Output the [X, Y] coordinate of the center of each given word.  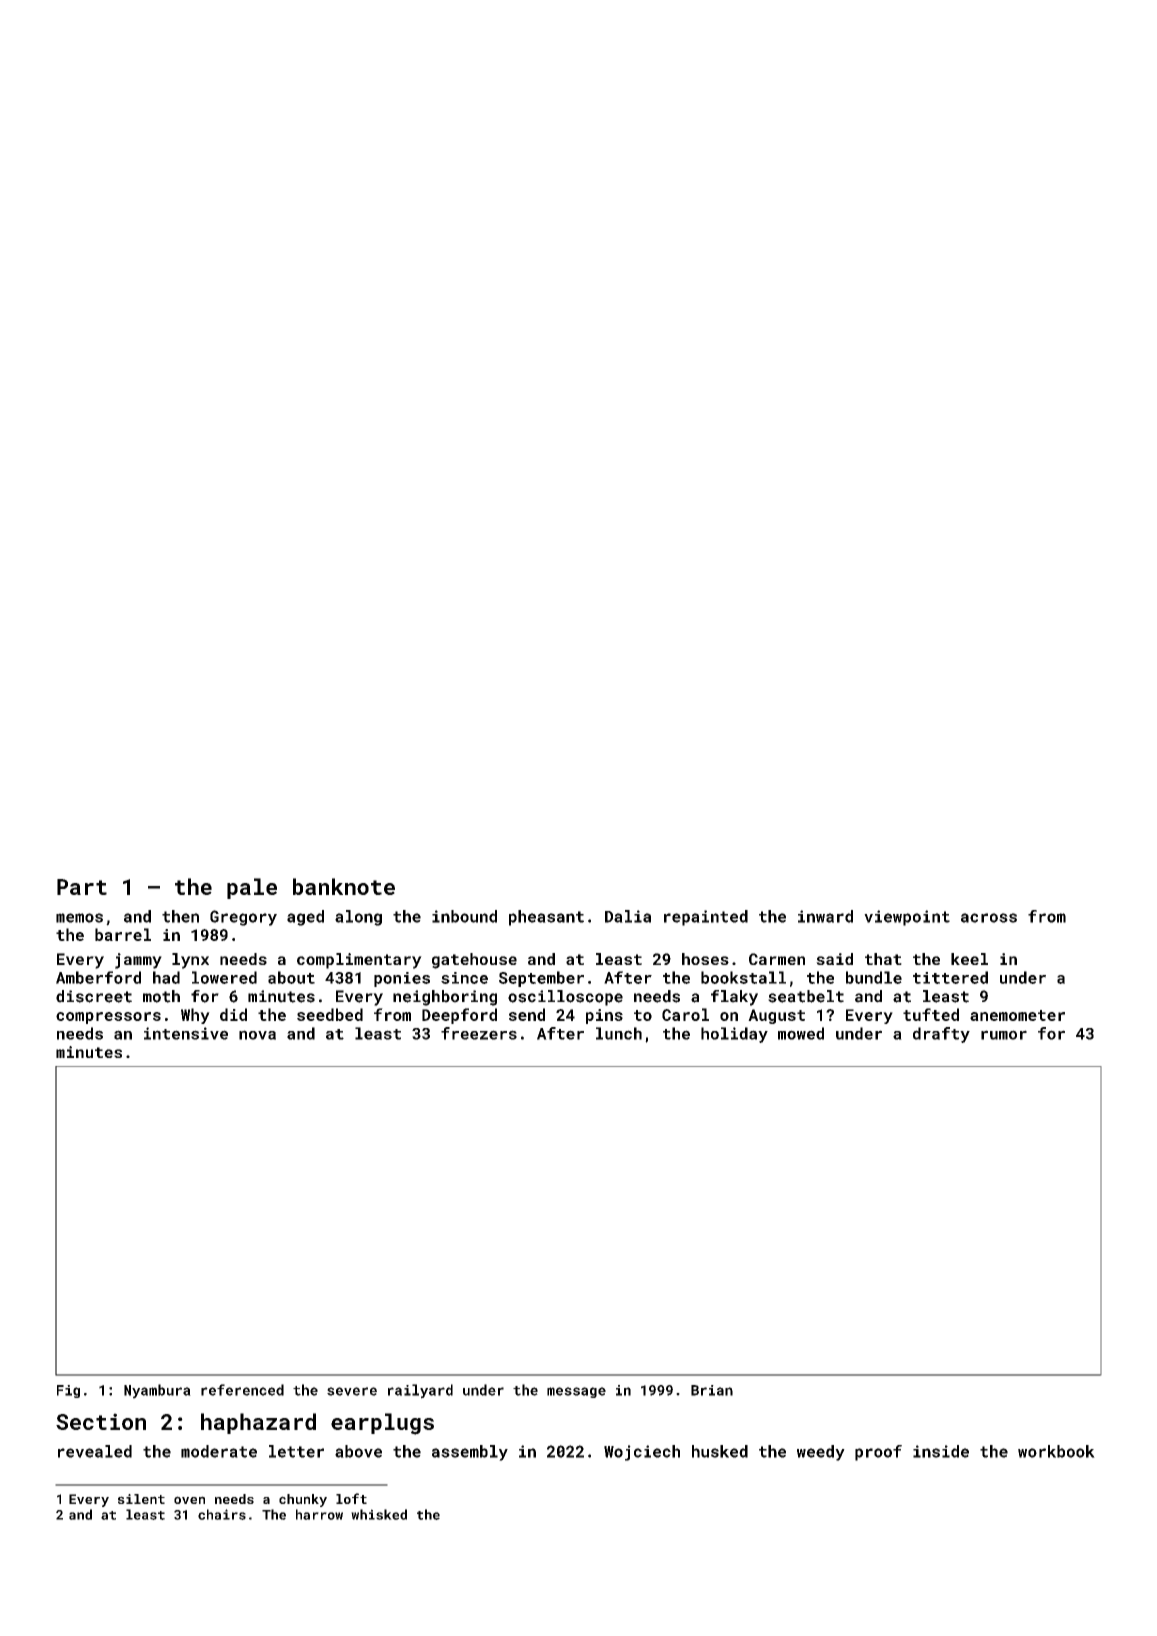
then [180, 916]
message [576, 1392]
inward [825, 916]
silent [141, 1499]
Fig [68, 1391]
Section [101, 1421]
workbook [1056, 1451]
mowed [801, 1033]
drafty [941, 1035]
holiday [734, 1035]
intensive [186, 1033]
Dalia [628, 916]
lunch [619, 1033]
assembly [470, 1453]
